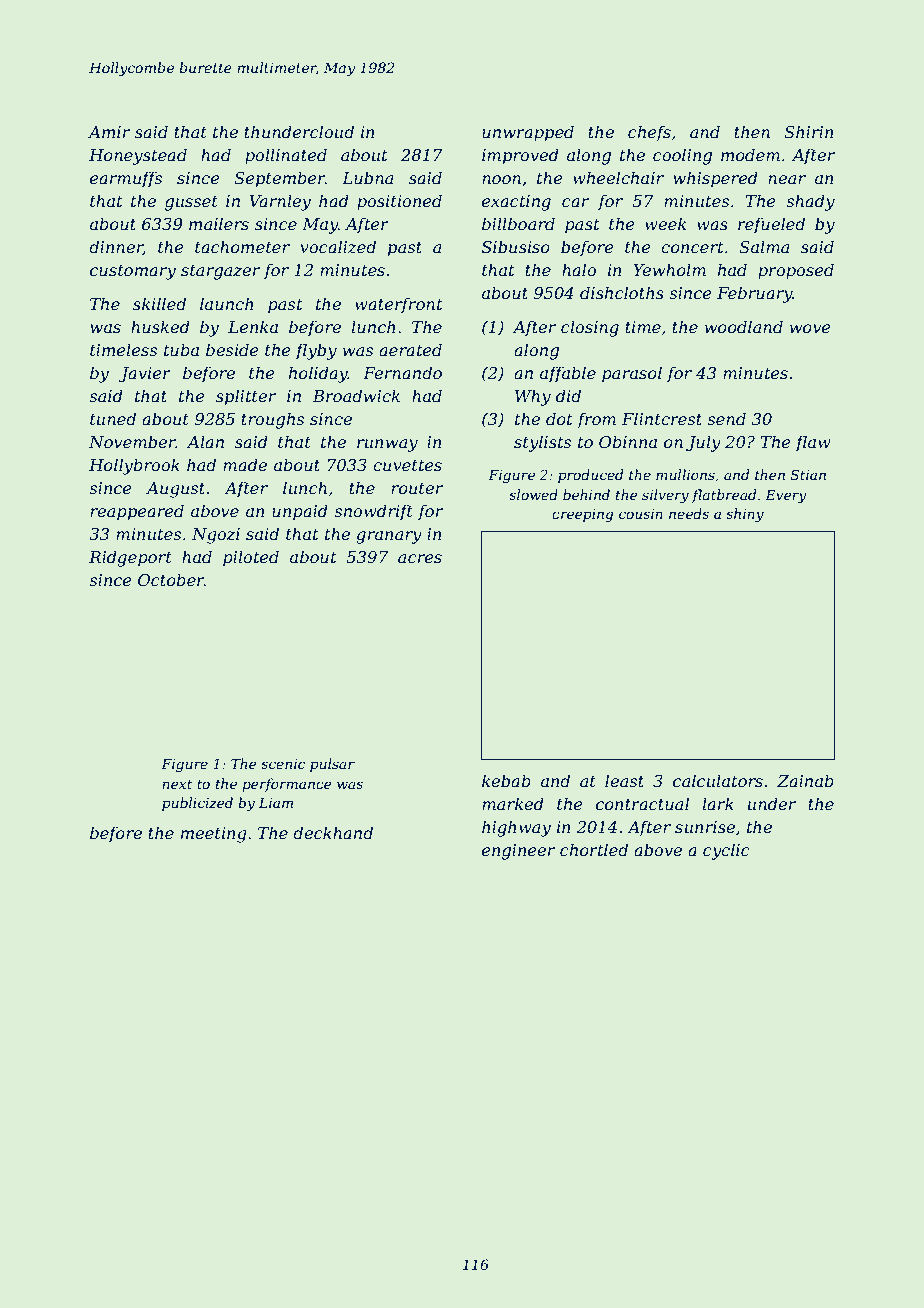  Describe the element at coordinates (506, 780) in the screenshot. I see `kebab` at that location.
